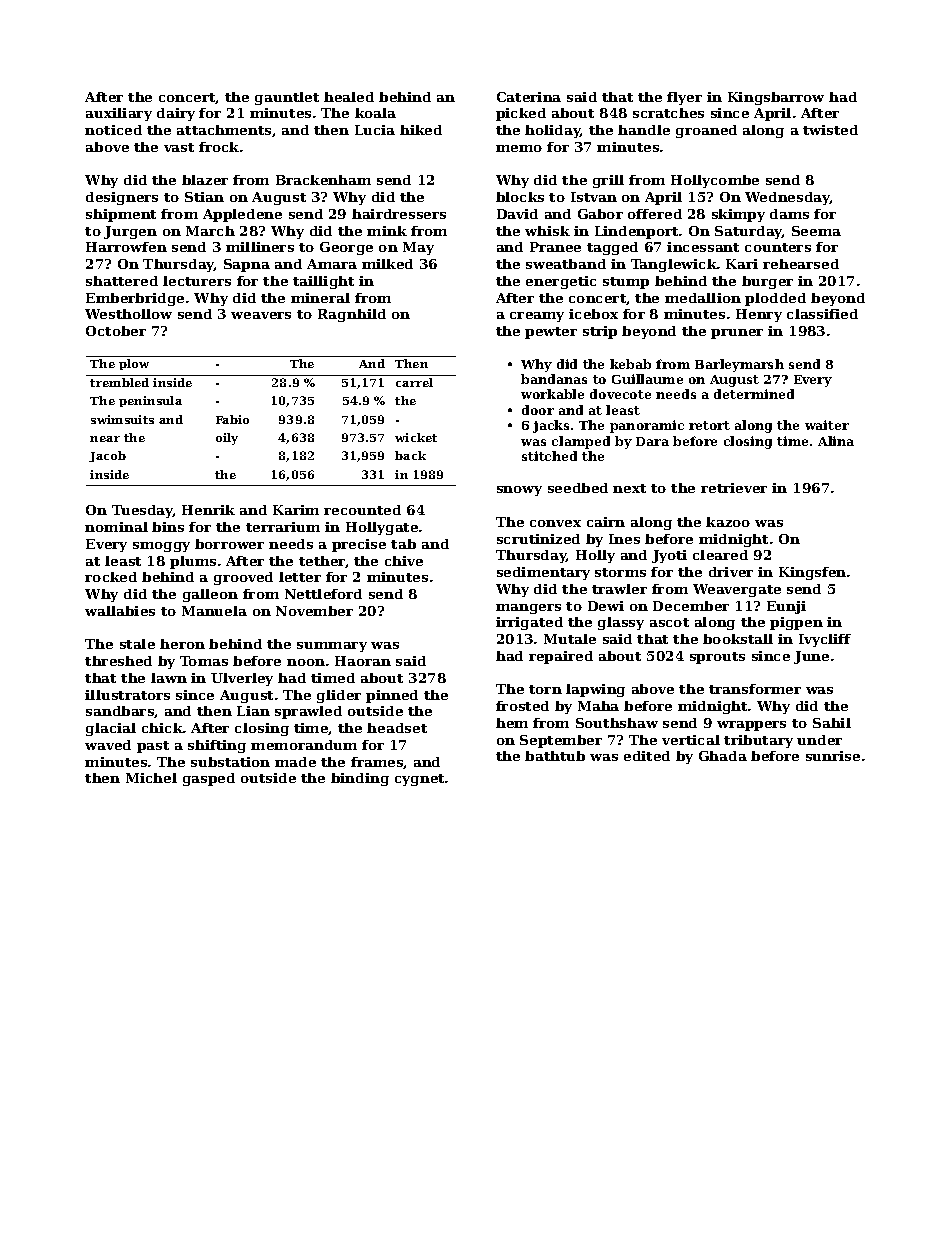 The width and height of the screenshot is (952, 1233). Describe the element at coordinates (543, 573) in the screenshot. I see `sedimentary` at that location.
